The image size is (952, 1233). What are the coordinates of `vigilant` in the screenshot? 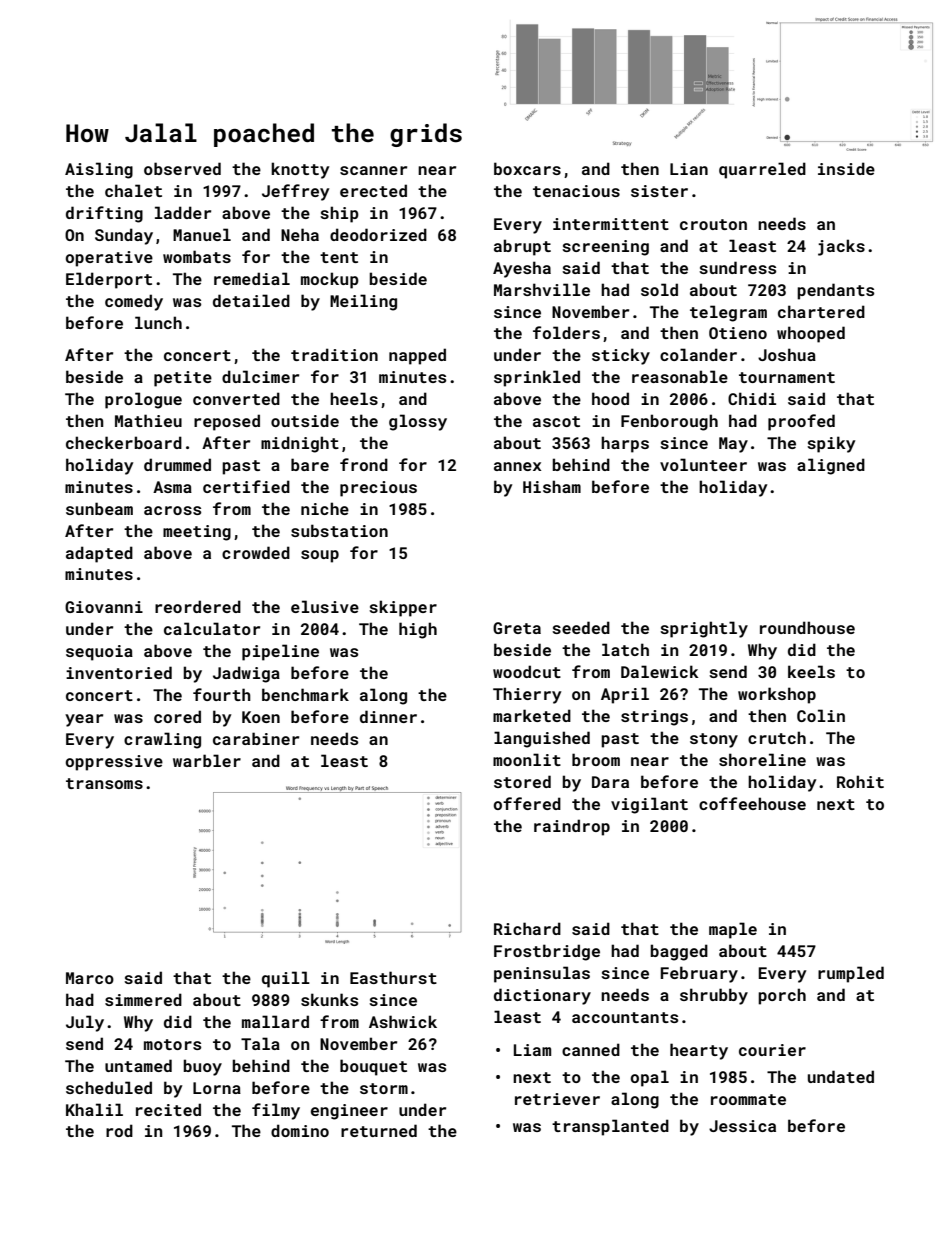 It's located at (649, 805).
